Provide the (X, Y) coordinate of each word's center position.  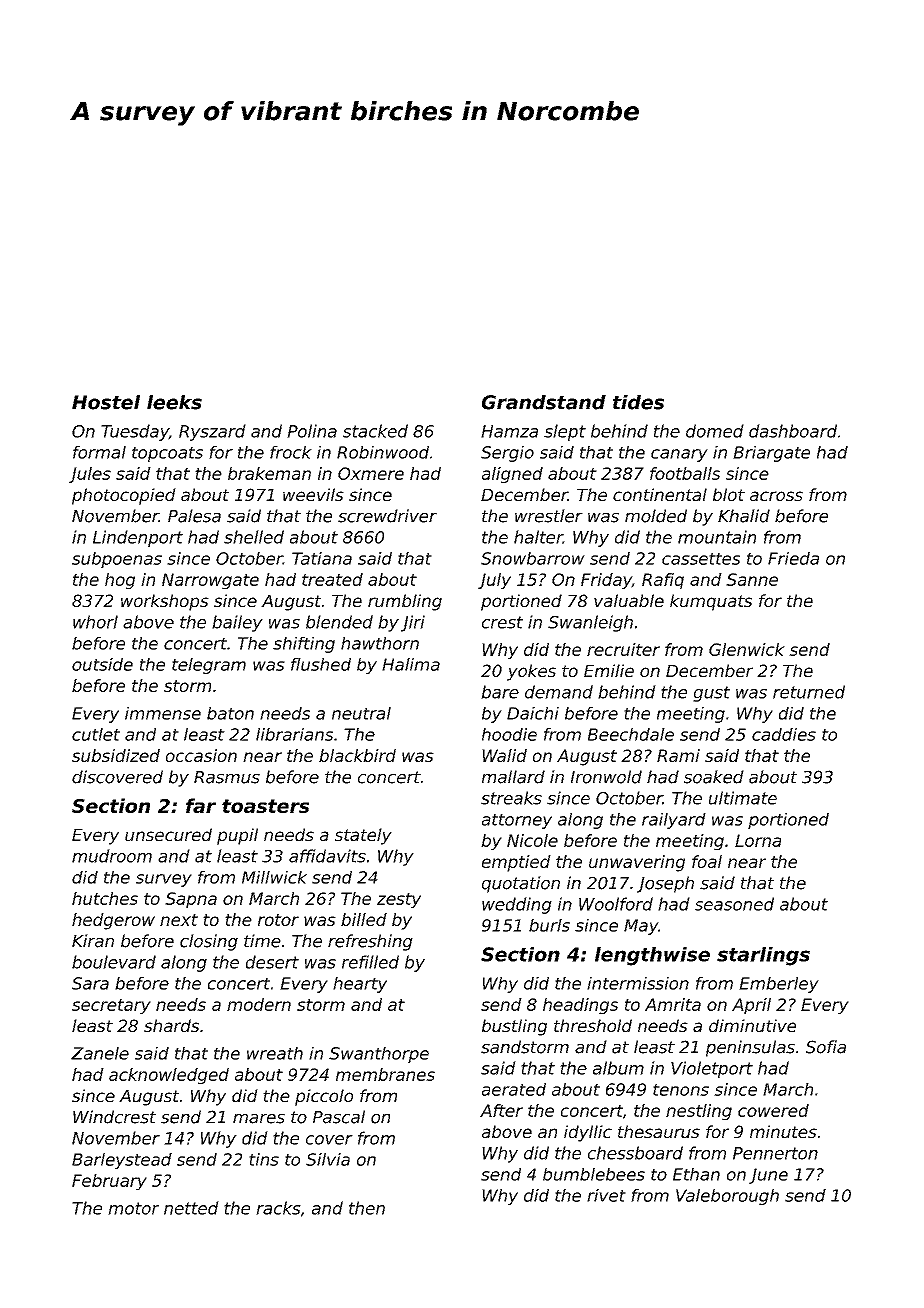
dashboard (793, 431)
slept (565, 432)
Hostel (106, 402)
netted (191, 1208)
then (367, 1208)
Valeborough (727, 1197)
